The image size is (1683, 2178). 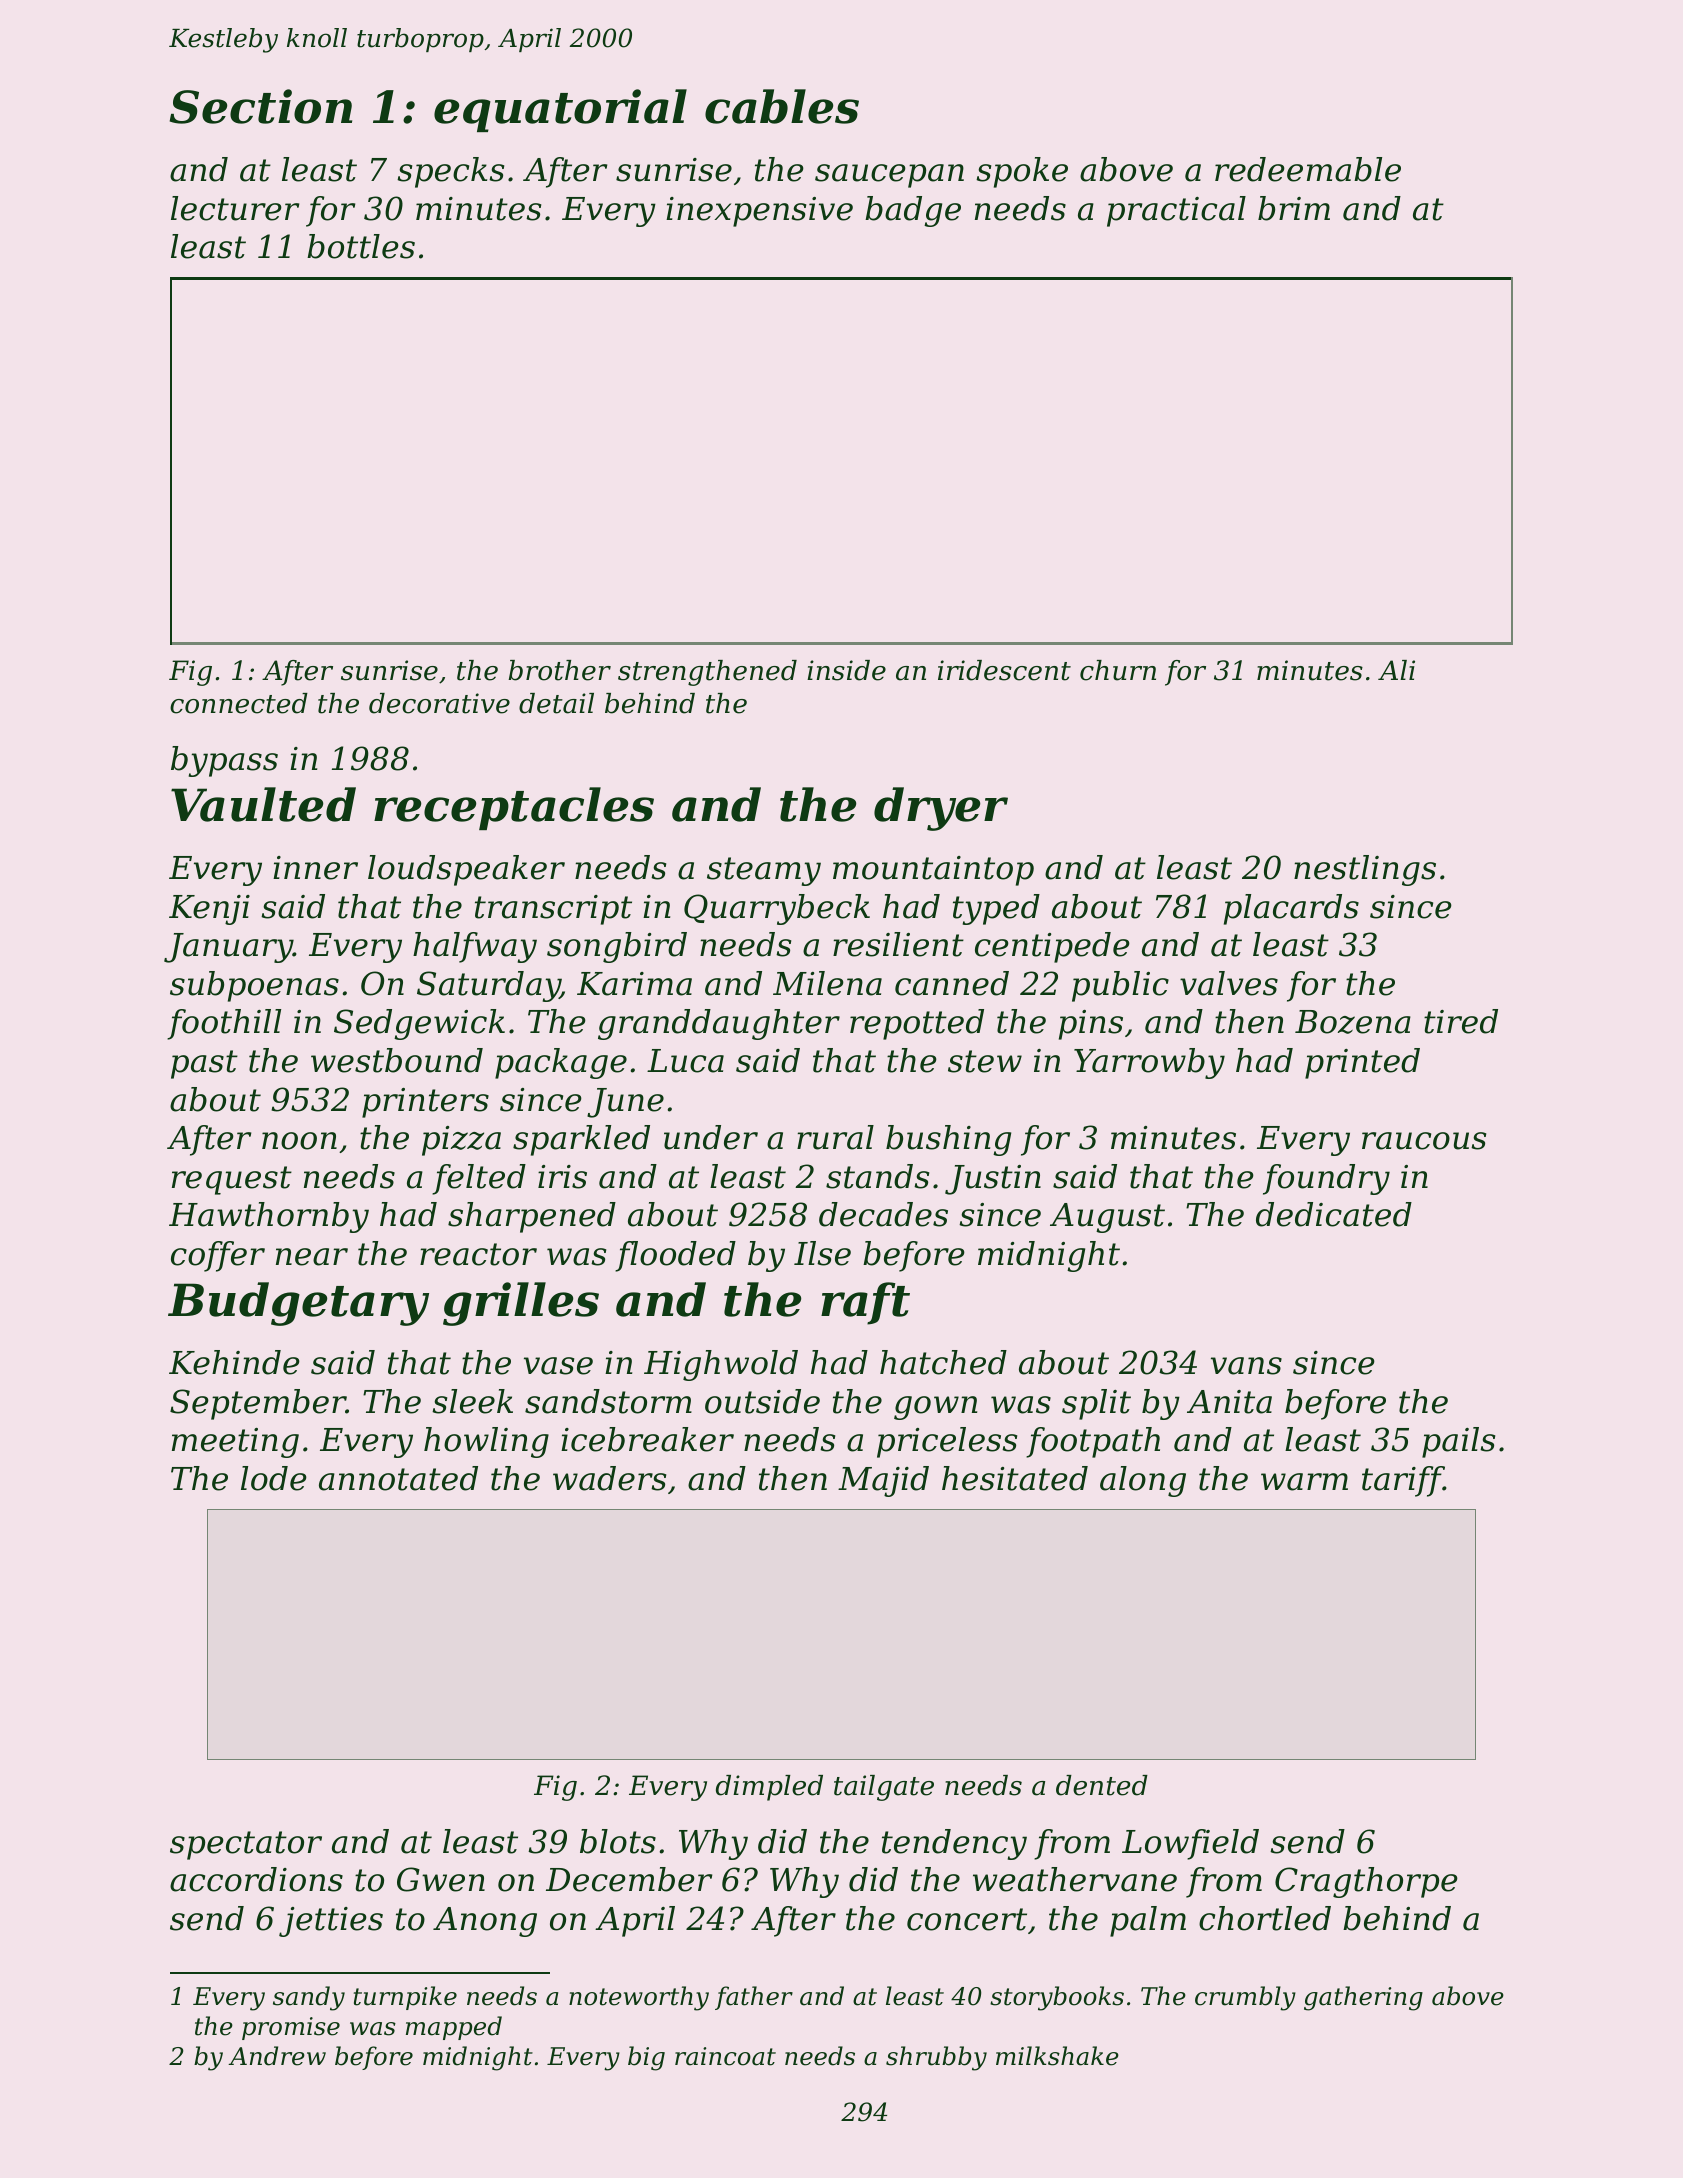 I want to click on badge, so click(x=913, y=211).
